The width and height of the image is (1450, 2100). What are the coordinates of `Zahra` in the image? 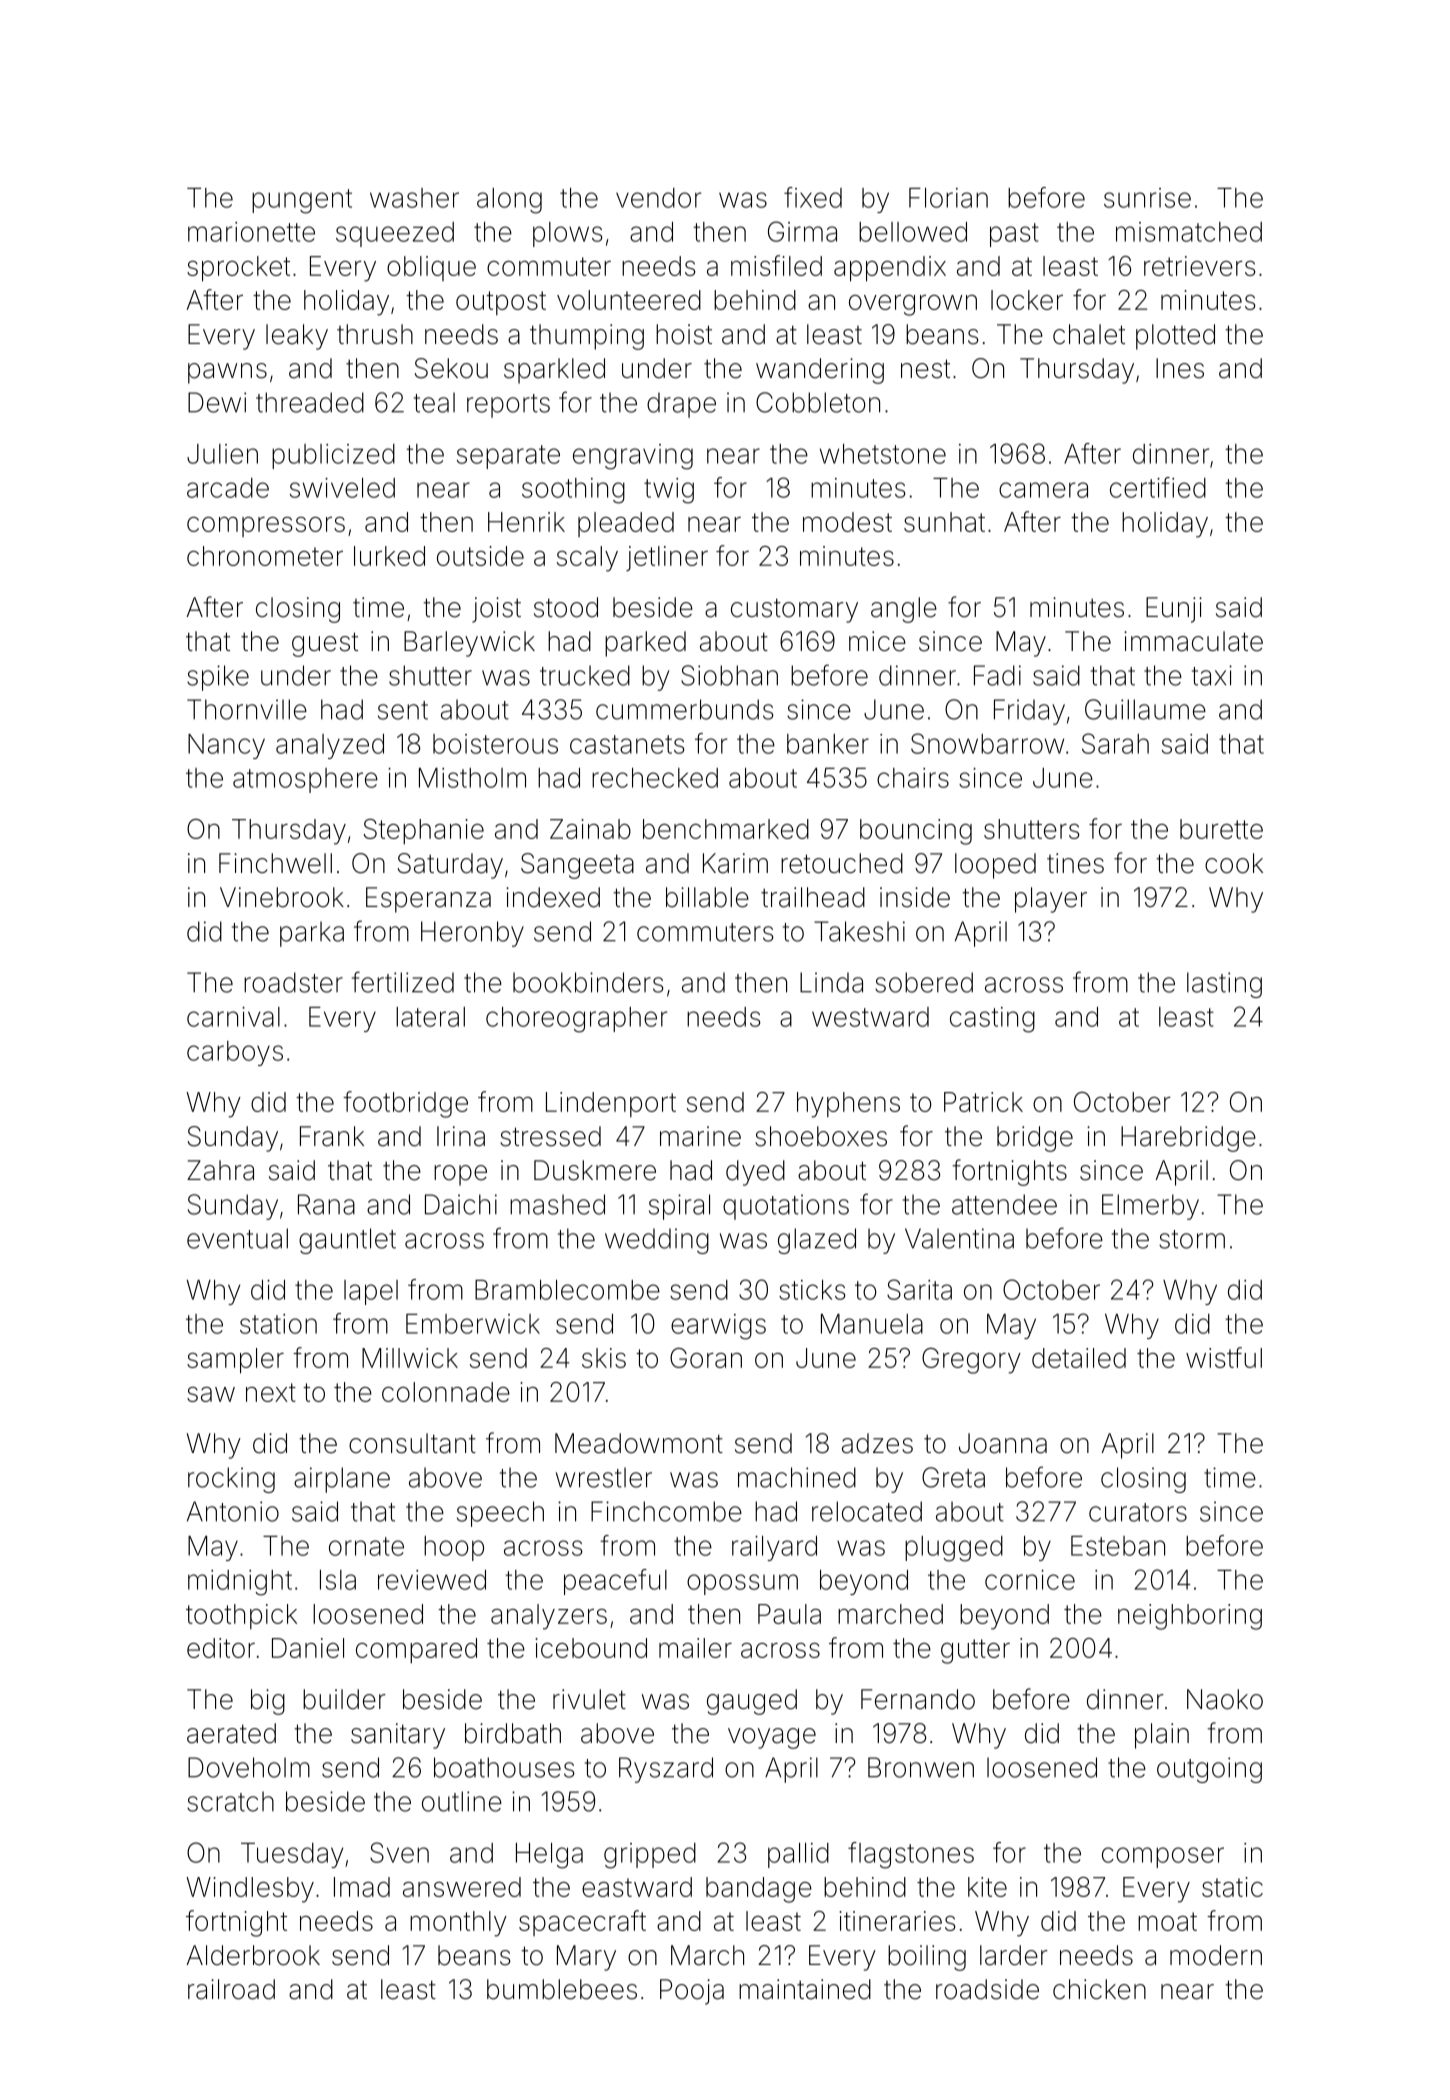 It's located at (220, 1170).
